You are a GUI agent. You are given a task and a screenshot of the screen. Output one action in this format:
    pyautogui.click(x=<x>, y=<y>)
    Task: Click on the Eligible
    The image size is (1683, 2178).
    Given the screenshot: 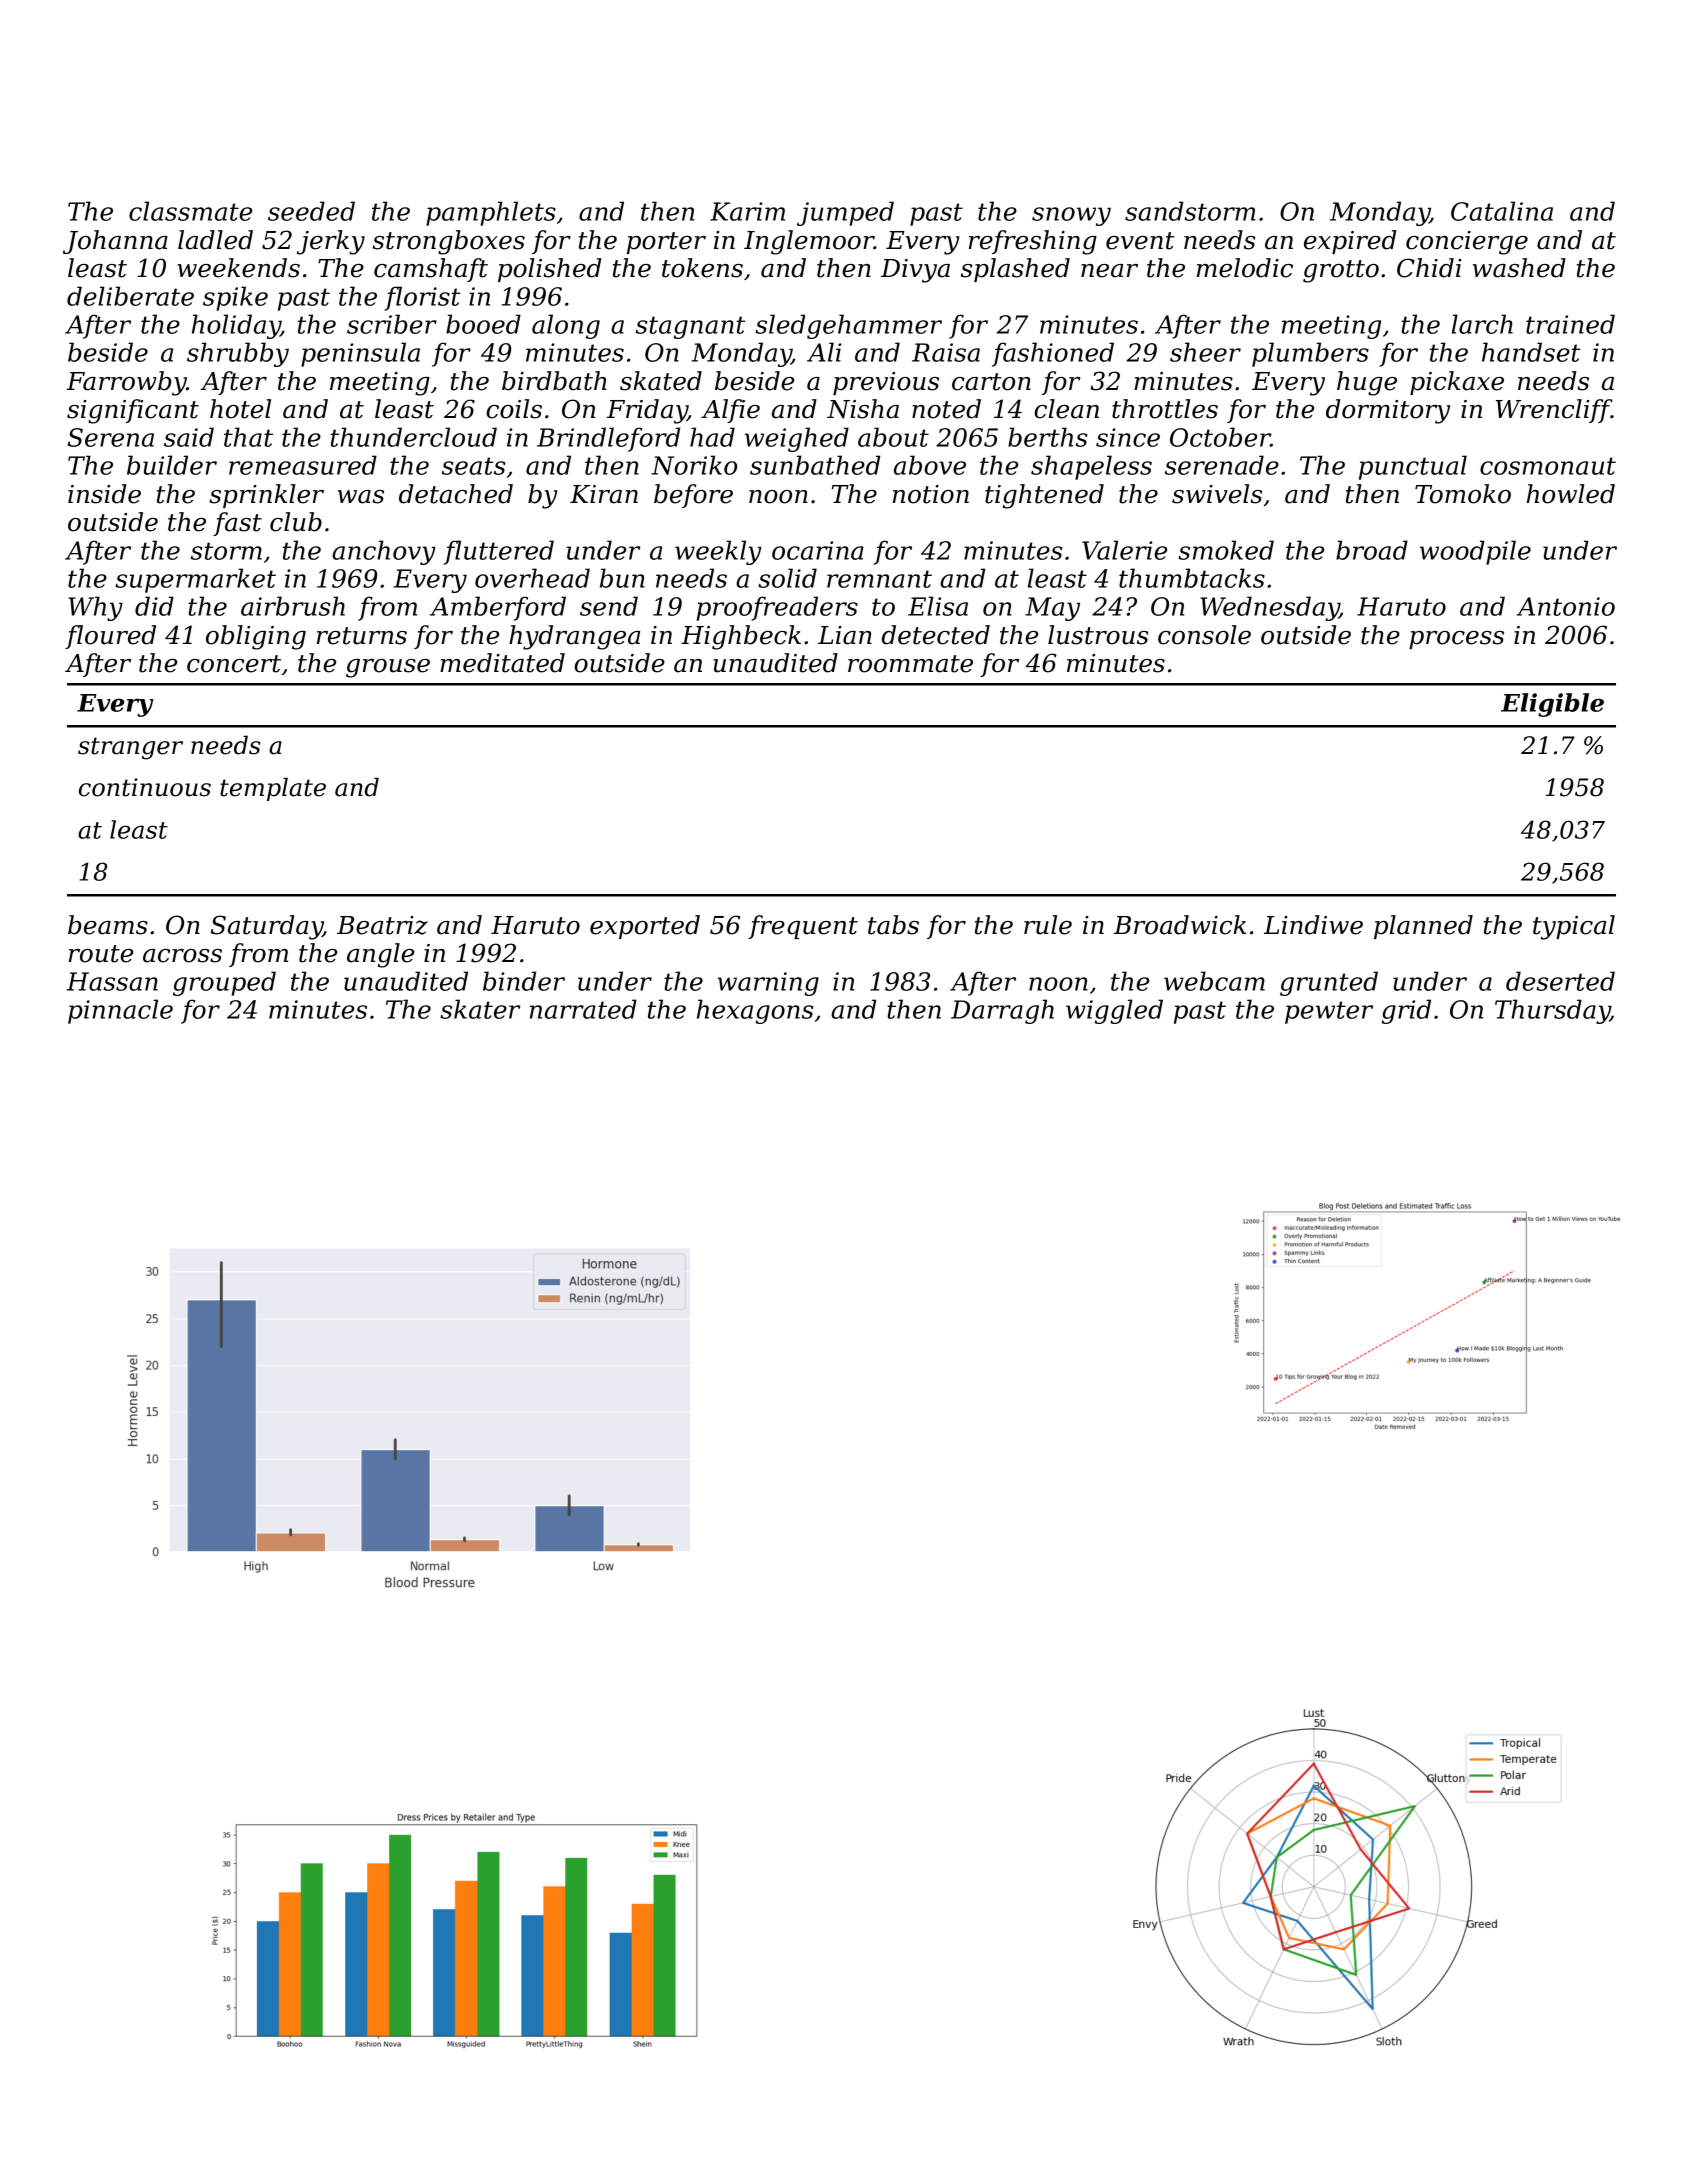 What is the action you would take?
    pyautogui.click(x=1552, y=705)
